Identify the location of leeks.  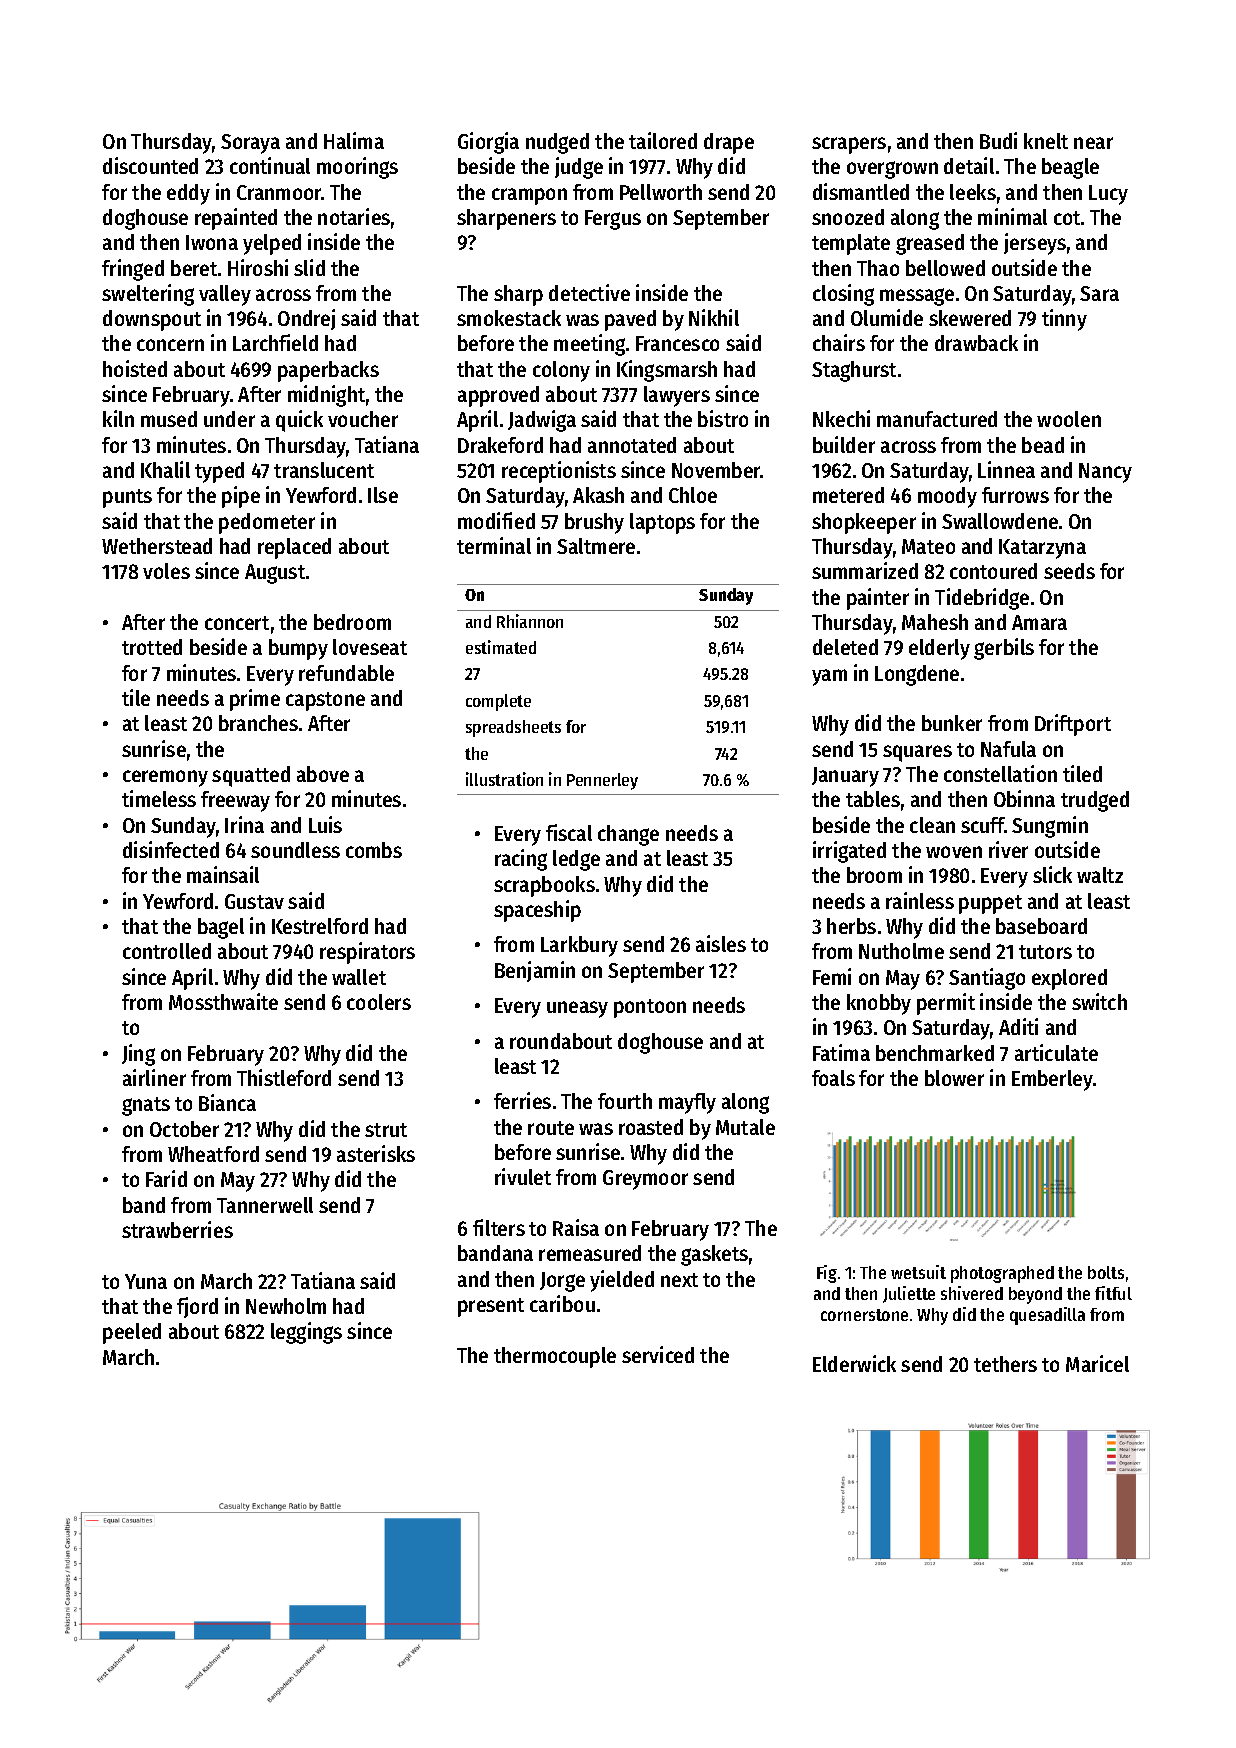
(973, 192).
